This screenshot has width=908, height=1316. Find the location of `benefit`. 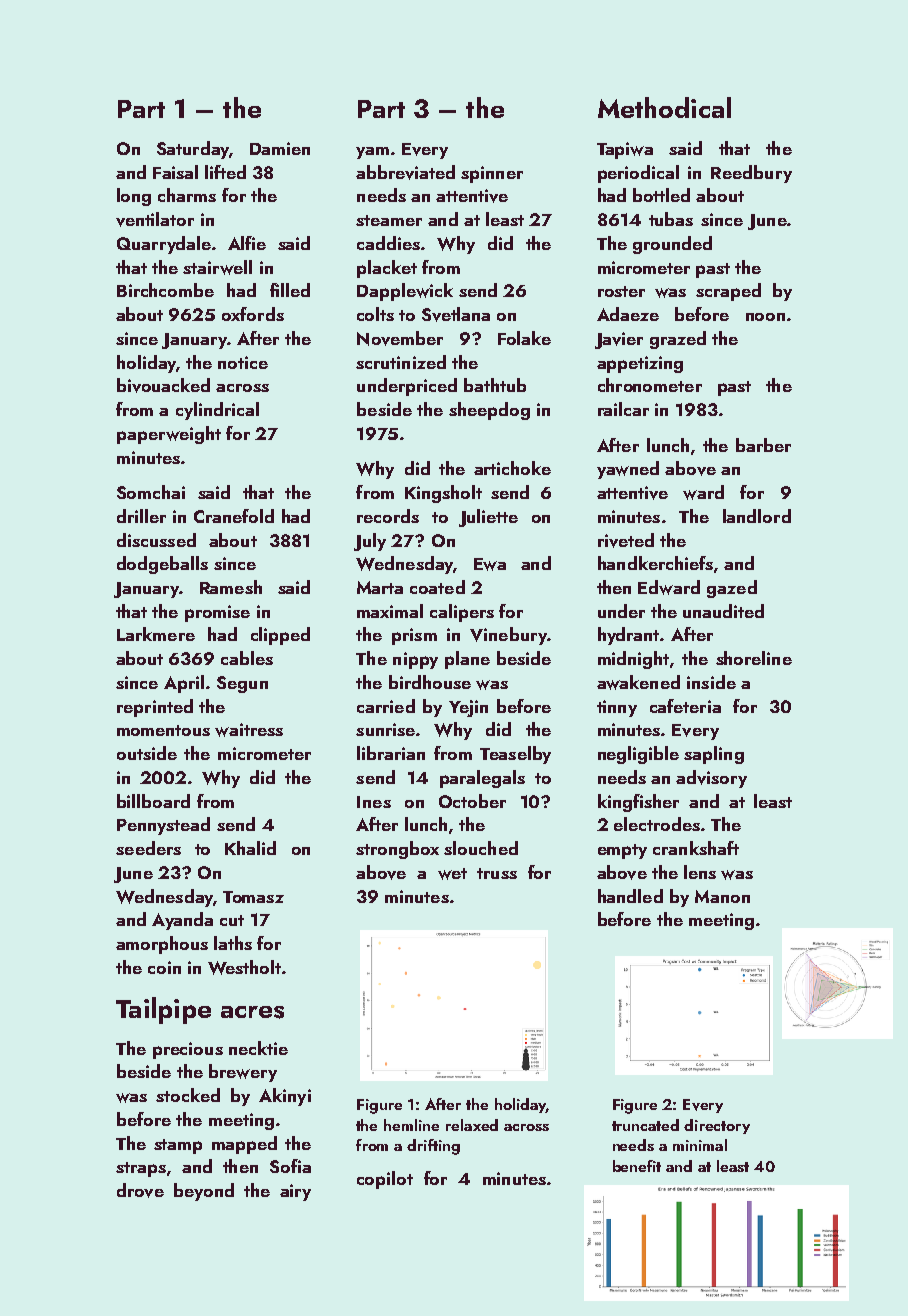

benefit is located at coordinates (637, 1166).
